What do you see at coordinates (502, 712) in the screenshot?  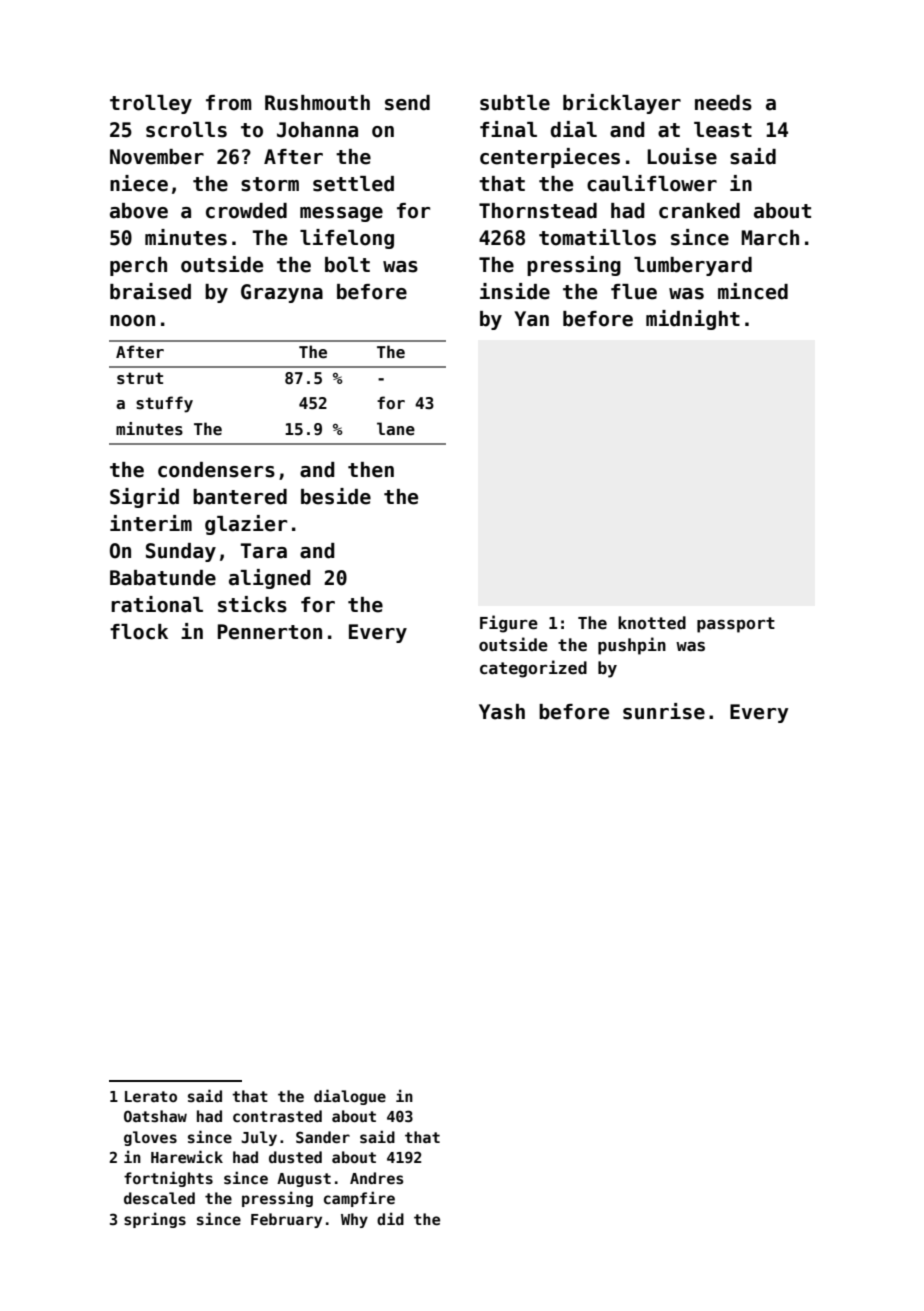 I see `Yash` at bounding box center [502, 712].
